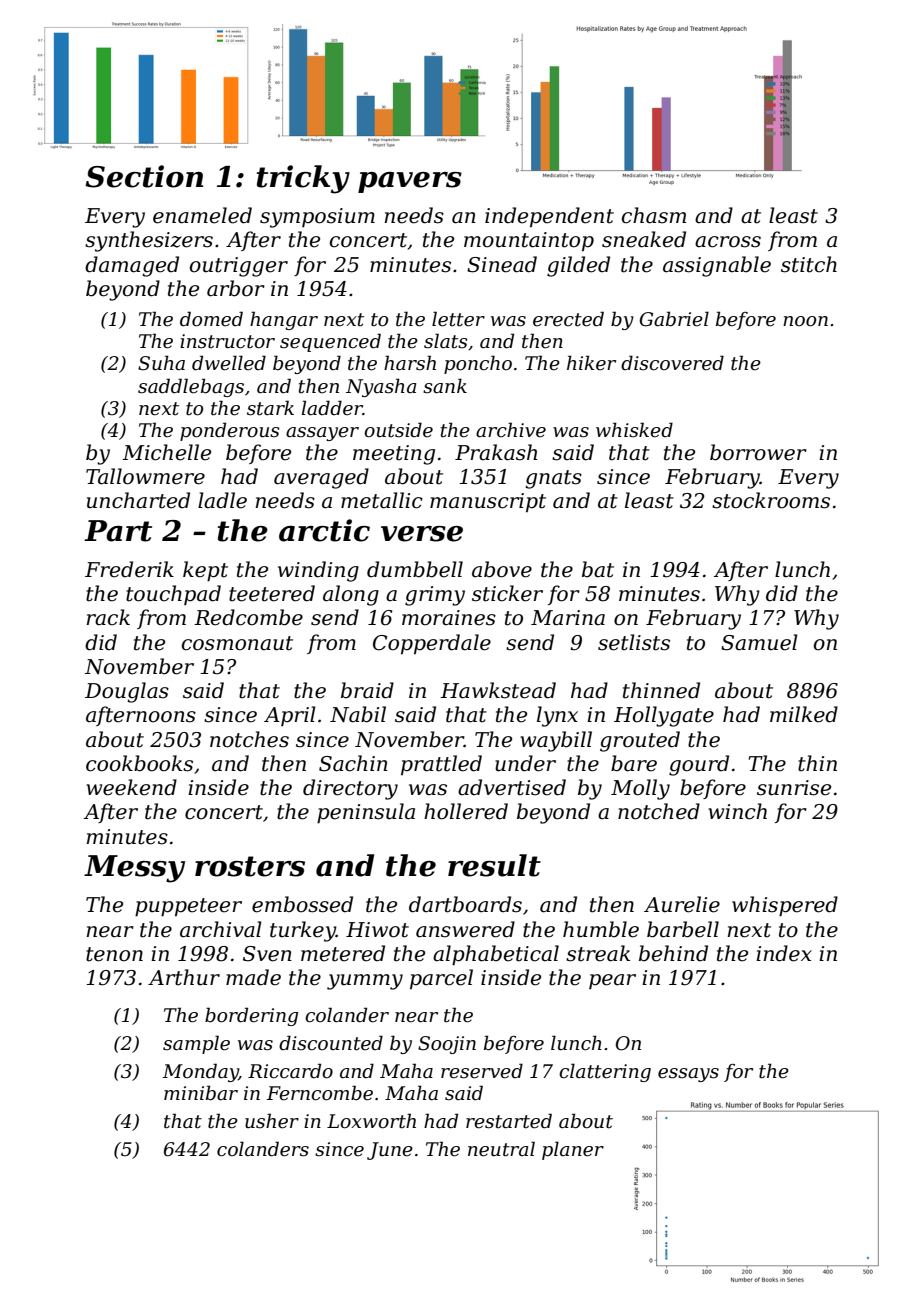 The width and height of the screenshot is (924, 1311). What do you see at coordinates (108, 617) in the screenshot?
I see `rack` at bounding box center [108, 617].
